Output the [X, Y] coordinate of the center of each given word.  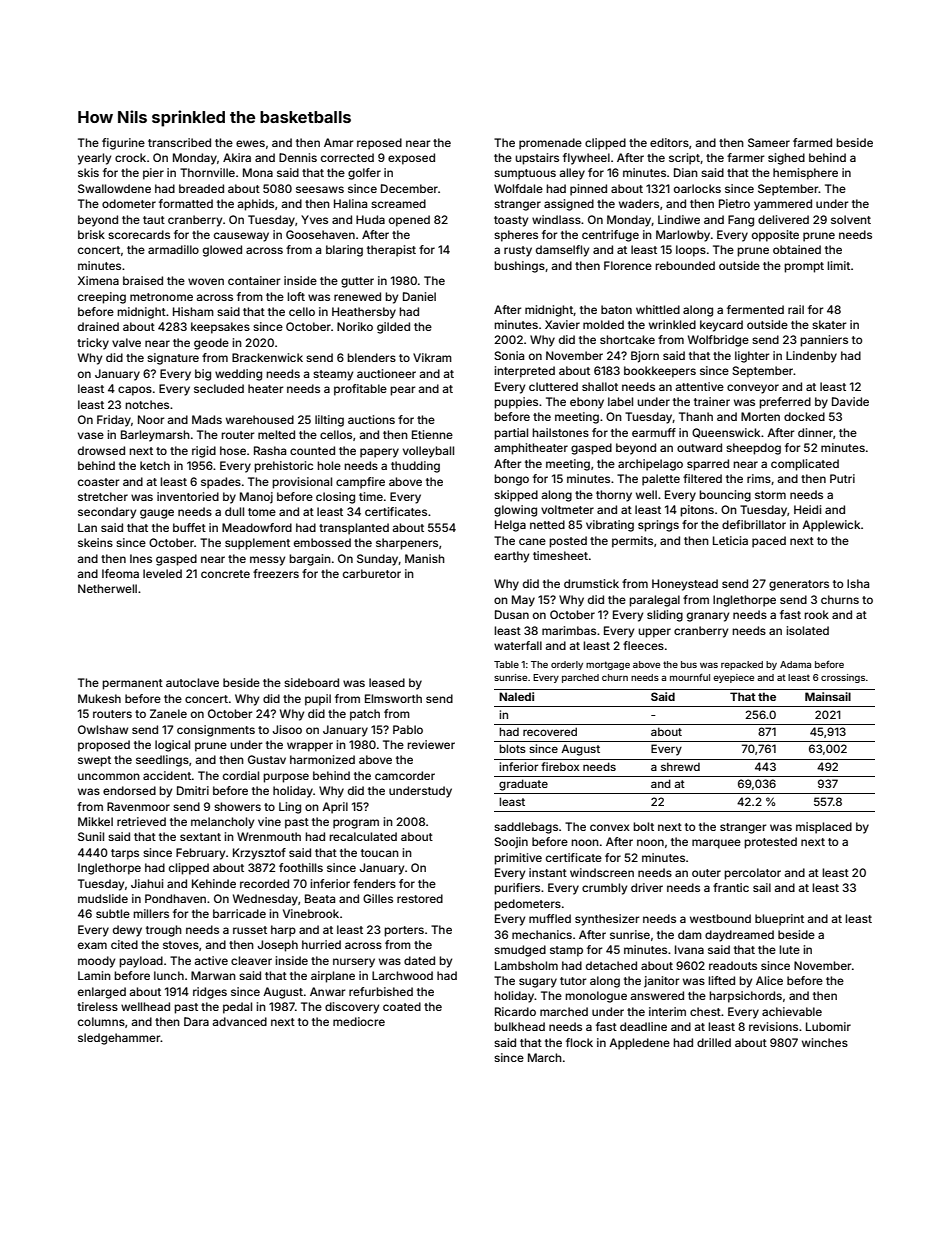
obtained [797, 249]
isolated [807, 630]
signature [173, 359]
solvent [851, 219]
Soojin [511, 843]
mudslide [103, 898]
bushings [519, 267]
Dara [196, 1021]
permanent [132, 684]
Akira [237, 157]
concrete [225, 574]
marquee [716, 844]
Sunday [378, 560]
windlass [556, 219]
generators [799, 585]
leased [387, 682]
